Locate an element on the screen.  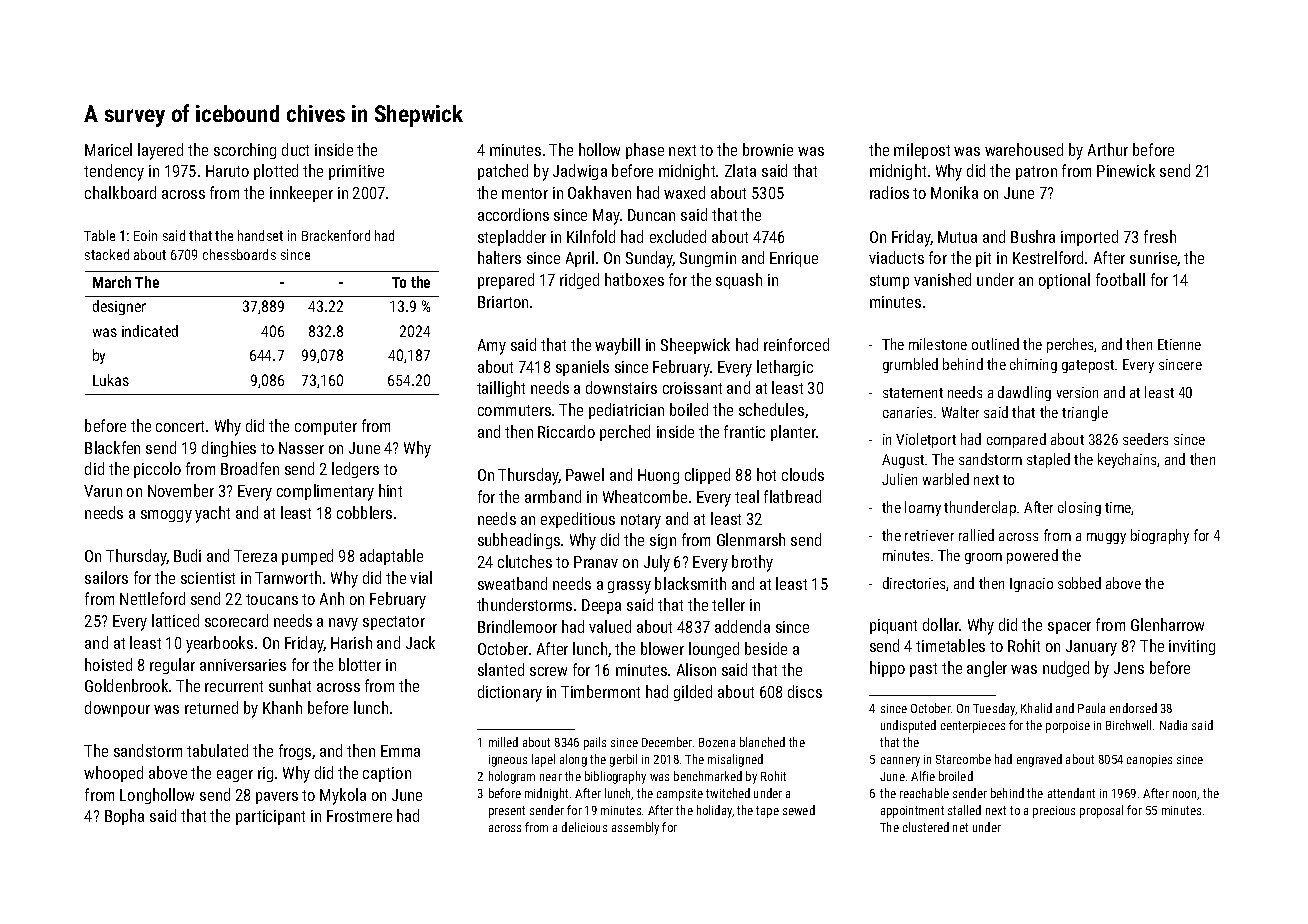
compared is located at coordinates (1016, 440).
